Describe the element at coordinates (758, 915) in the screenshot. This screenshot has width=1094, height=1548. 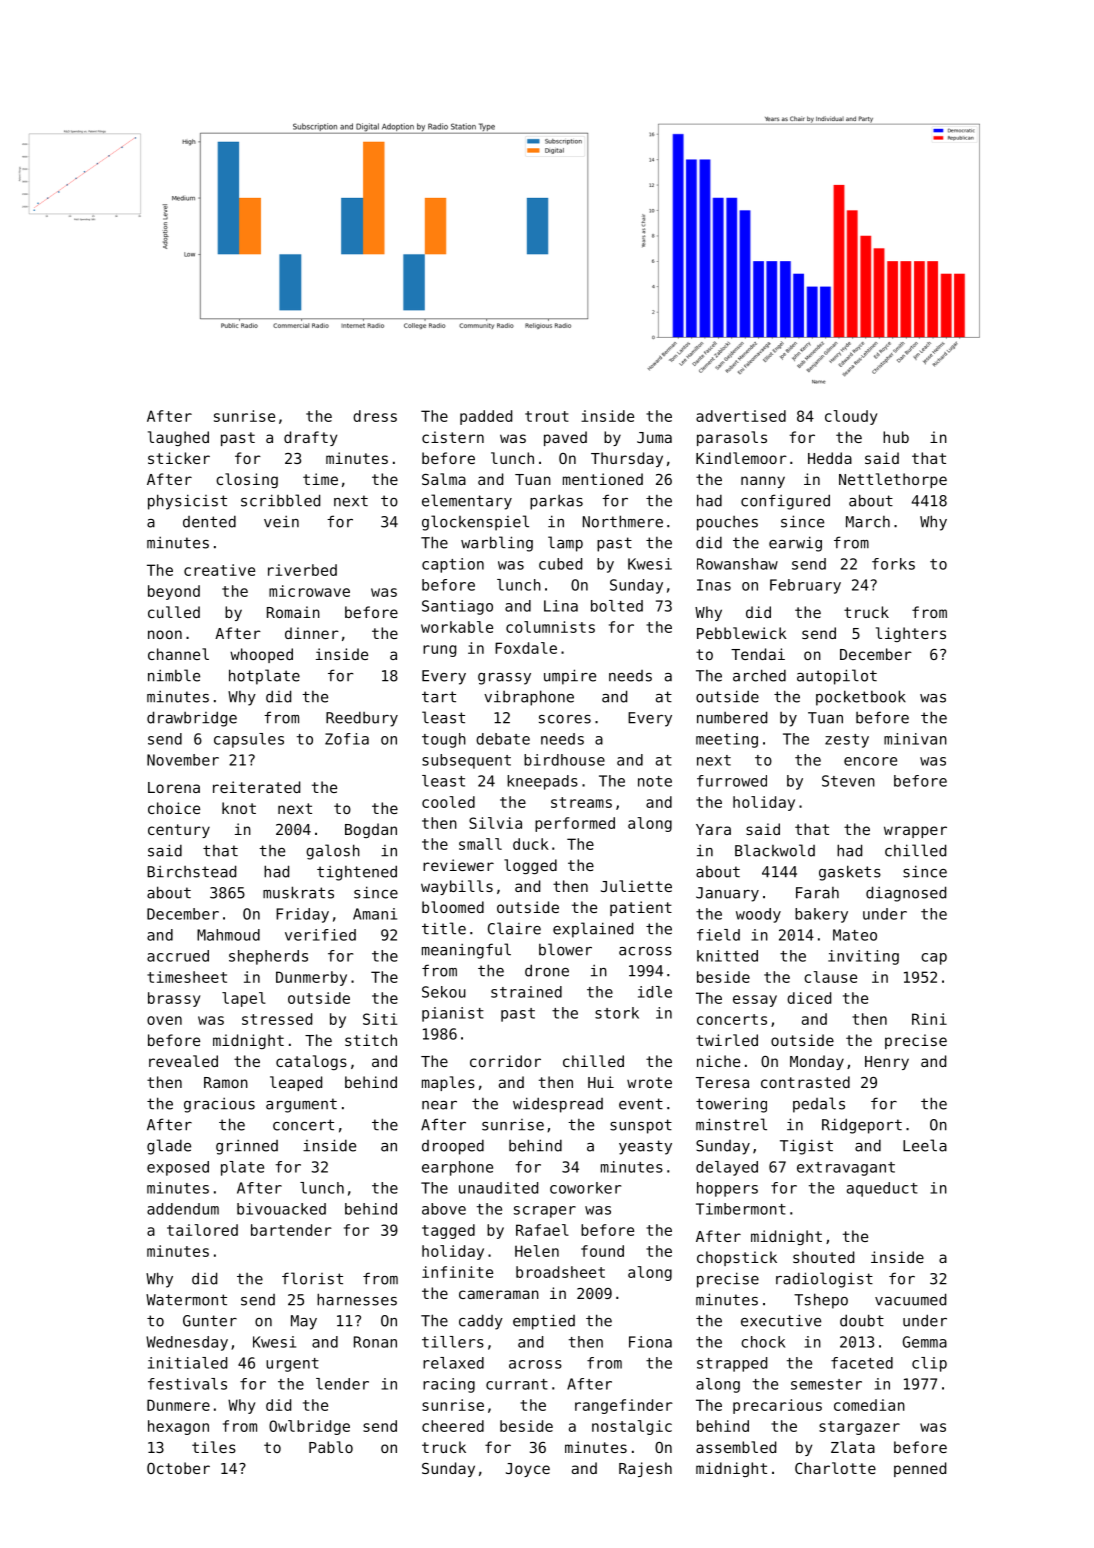
I see `woody` at that location.
